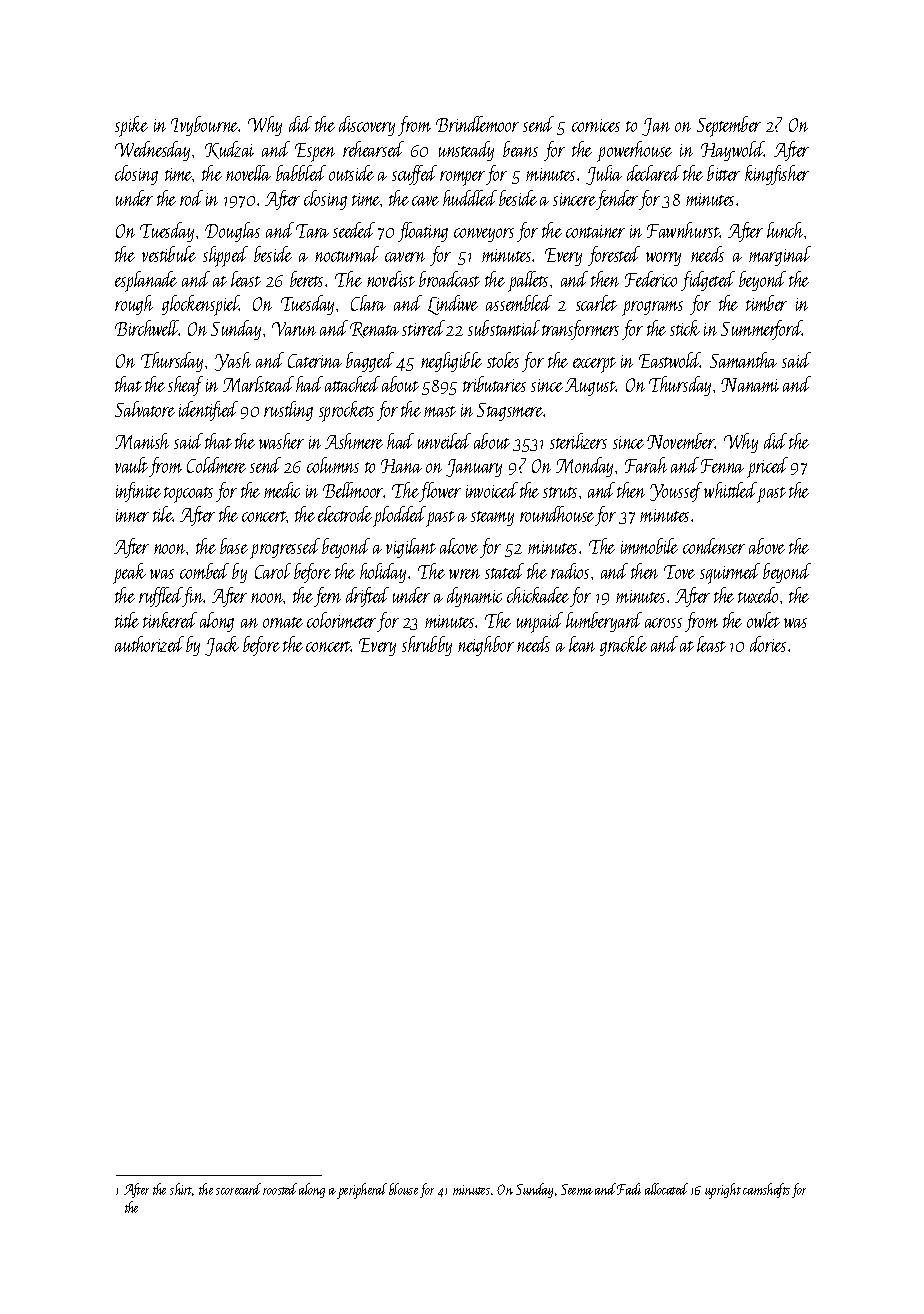 The height and width of the screenshot is (1314, 924). What do you see at coordinates (367, 126) in the screenshot?
I see `discovery` at bounding box center [367, 126].
